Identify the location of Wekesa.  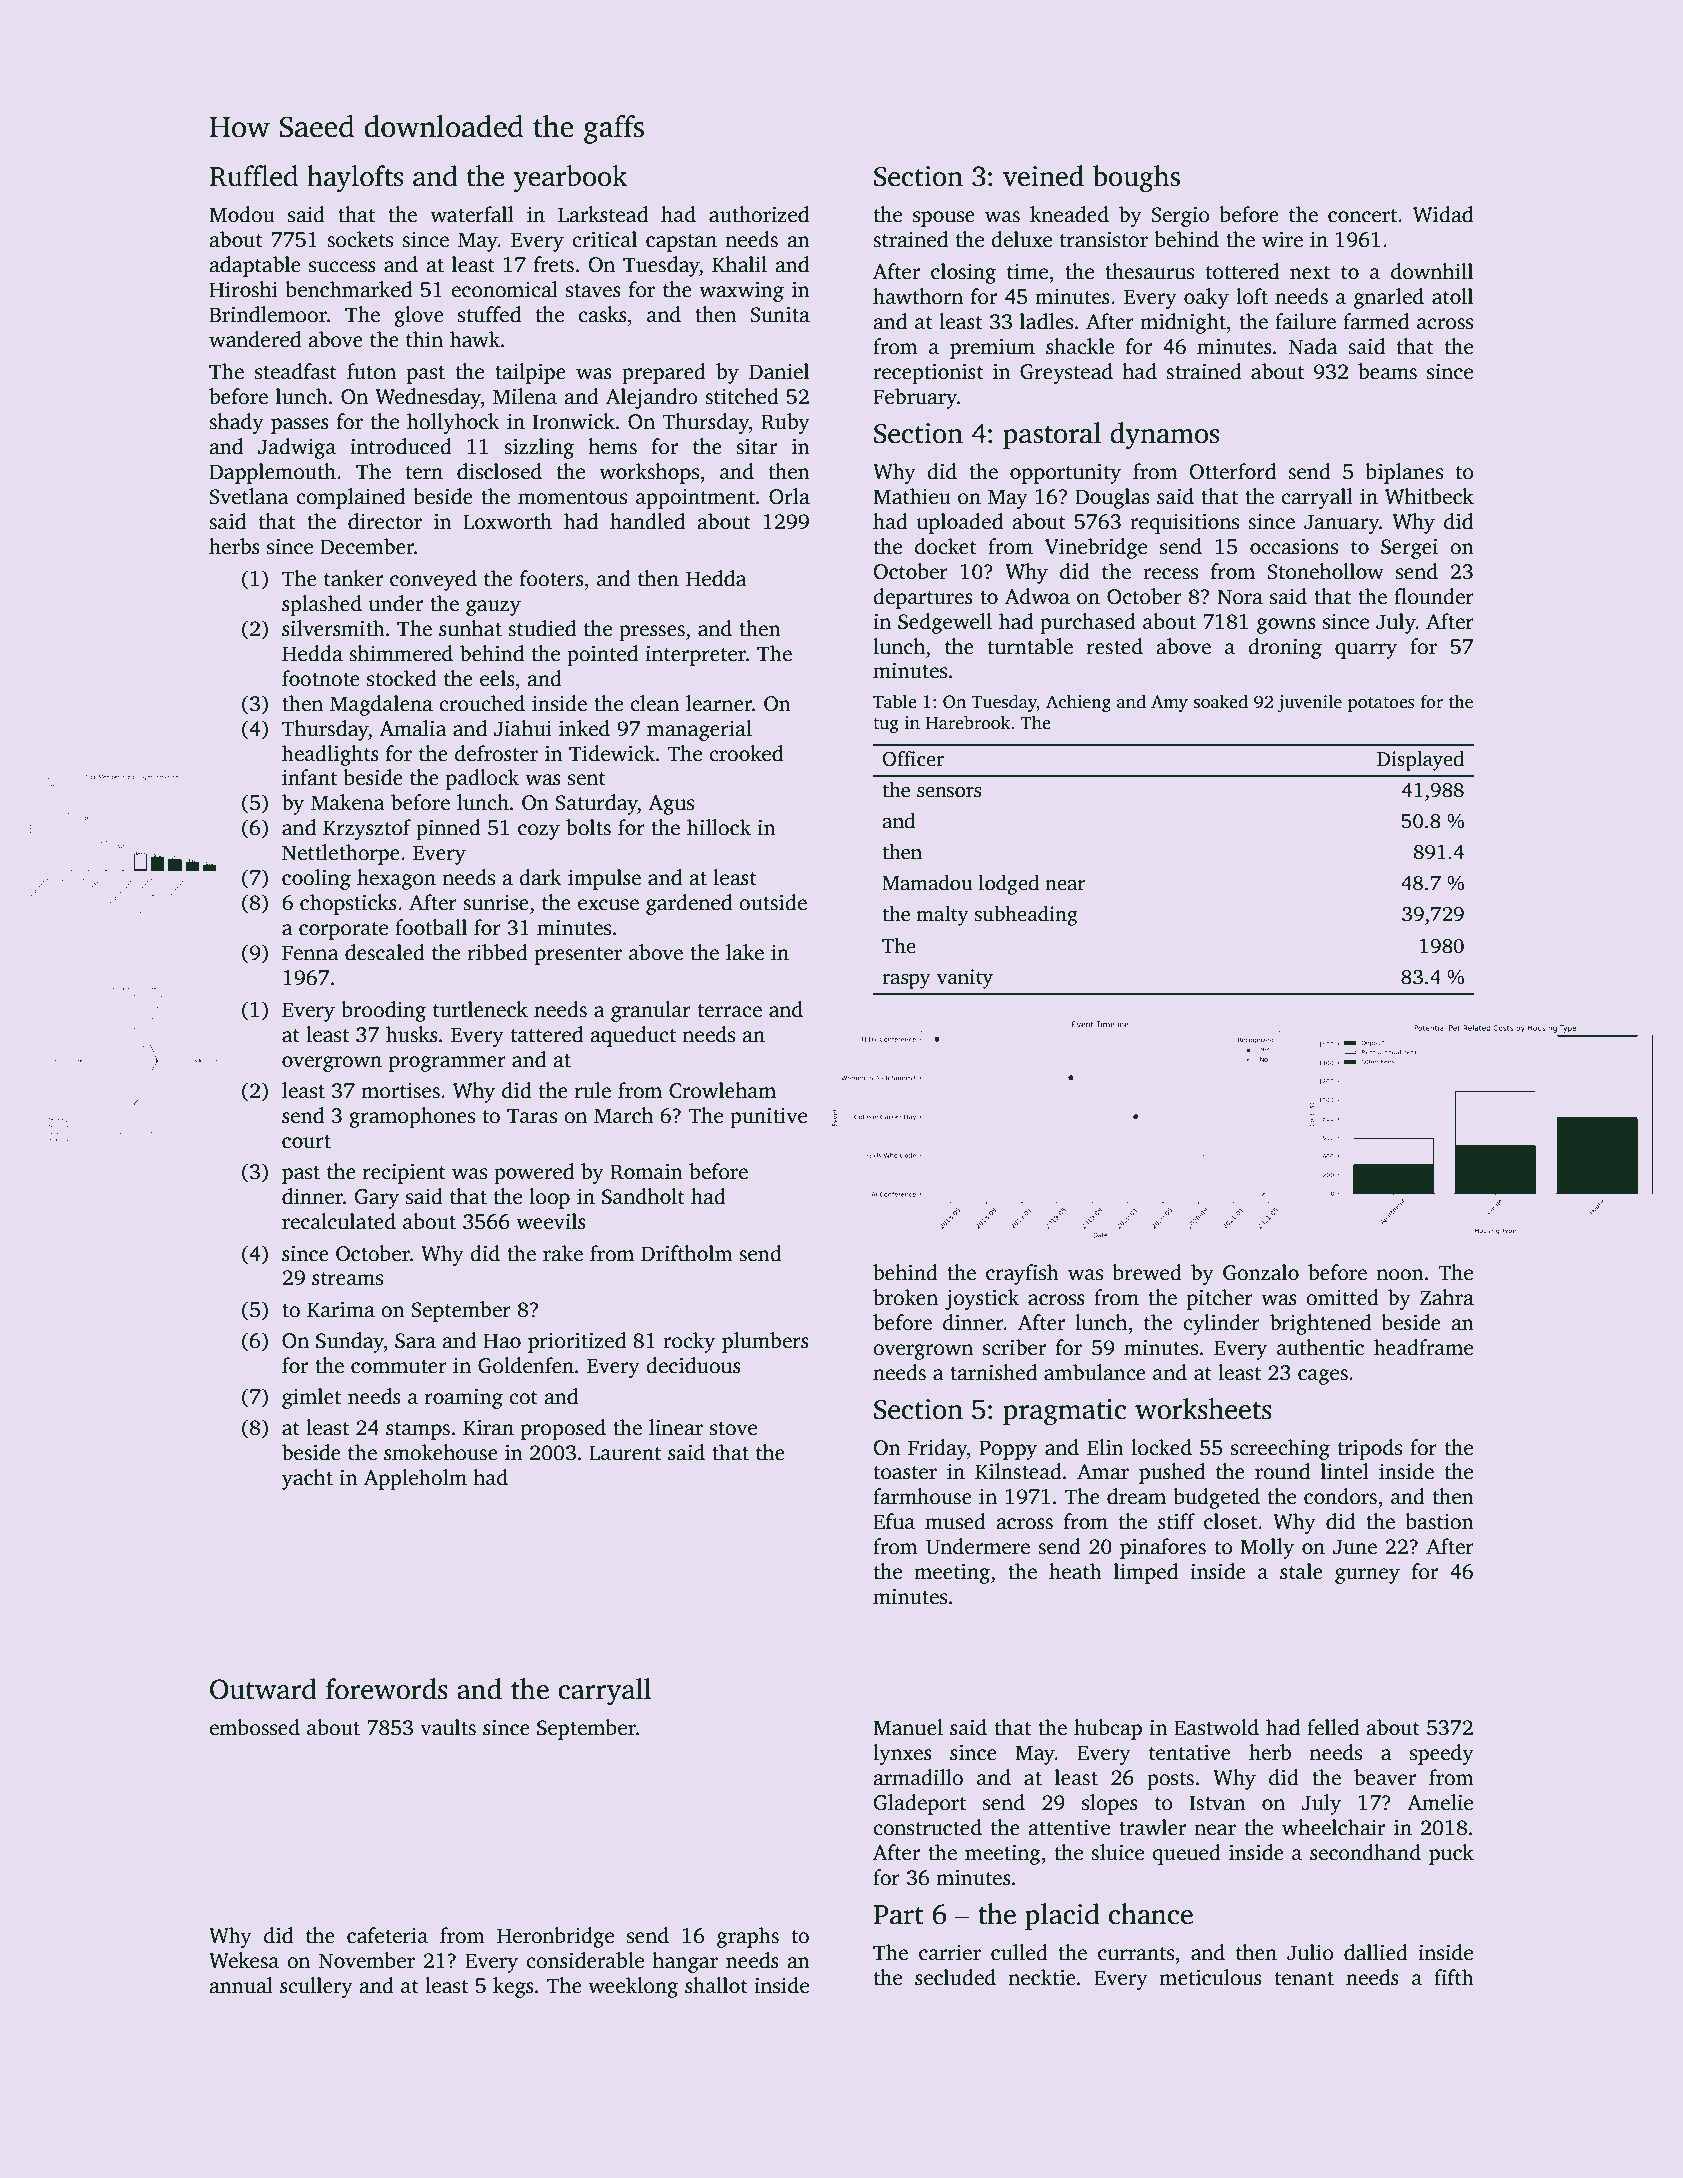
(244, 1960).
